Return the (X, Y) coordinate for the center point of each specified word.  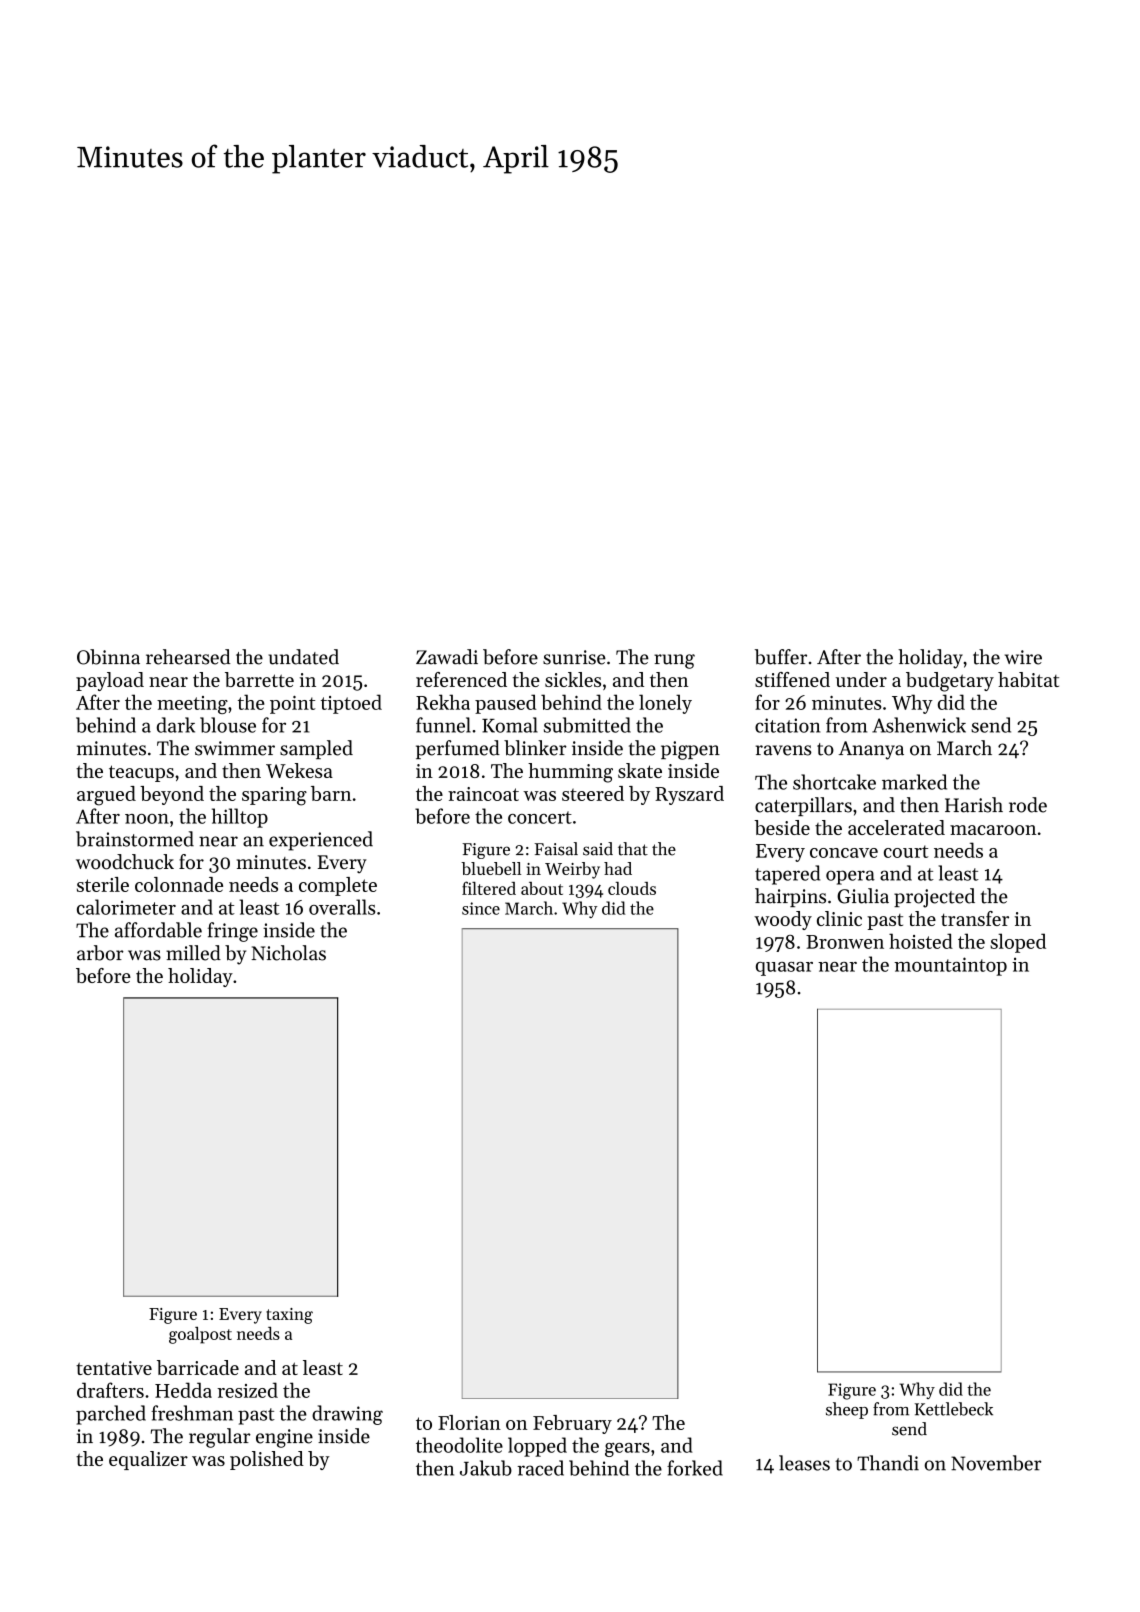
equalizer (148, 1460)
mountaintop (950, 966)
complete (338, 886)
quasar (784, 969)
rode (1028, 805)
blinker (535, 748)
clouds (632, 888)
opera (850, 877)
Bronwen (845, 942)
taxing (289, 1316)
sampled (316, 749)
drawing (347, 1415)
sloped (1018, 943)
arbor (100, 953)
